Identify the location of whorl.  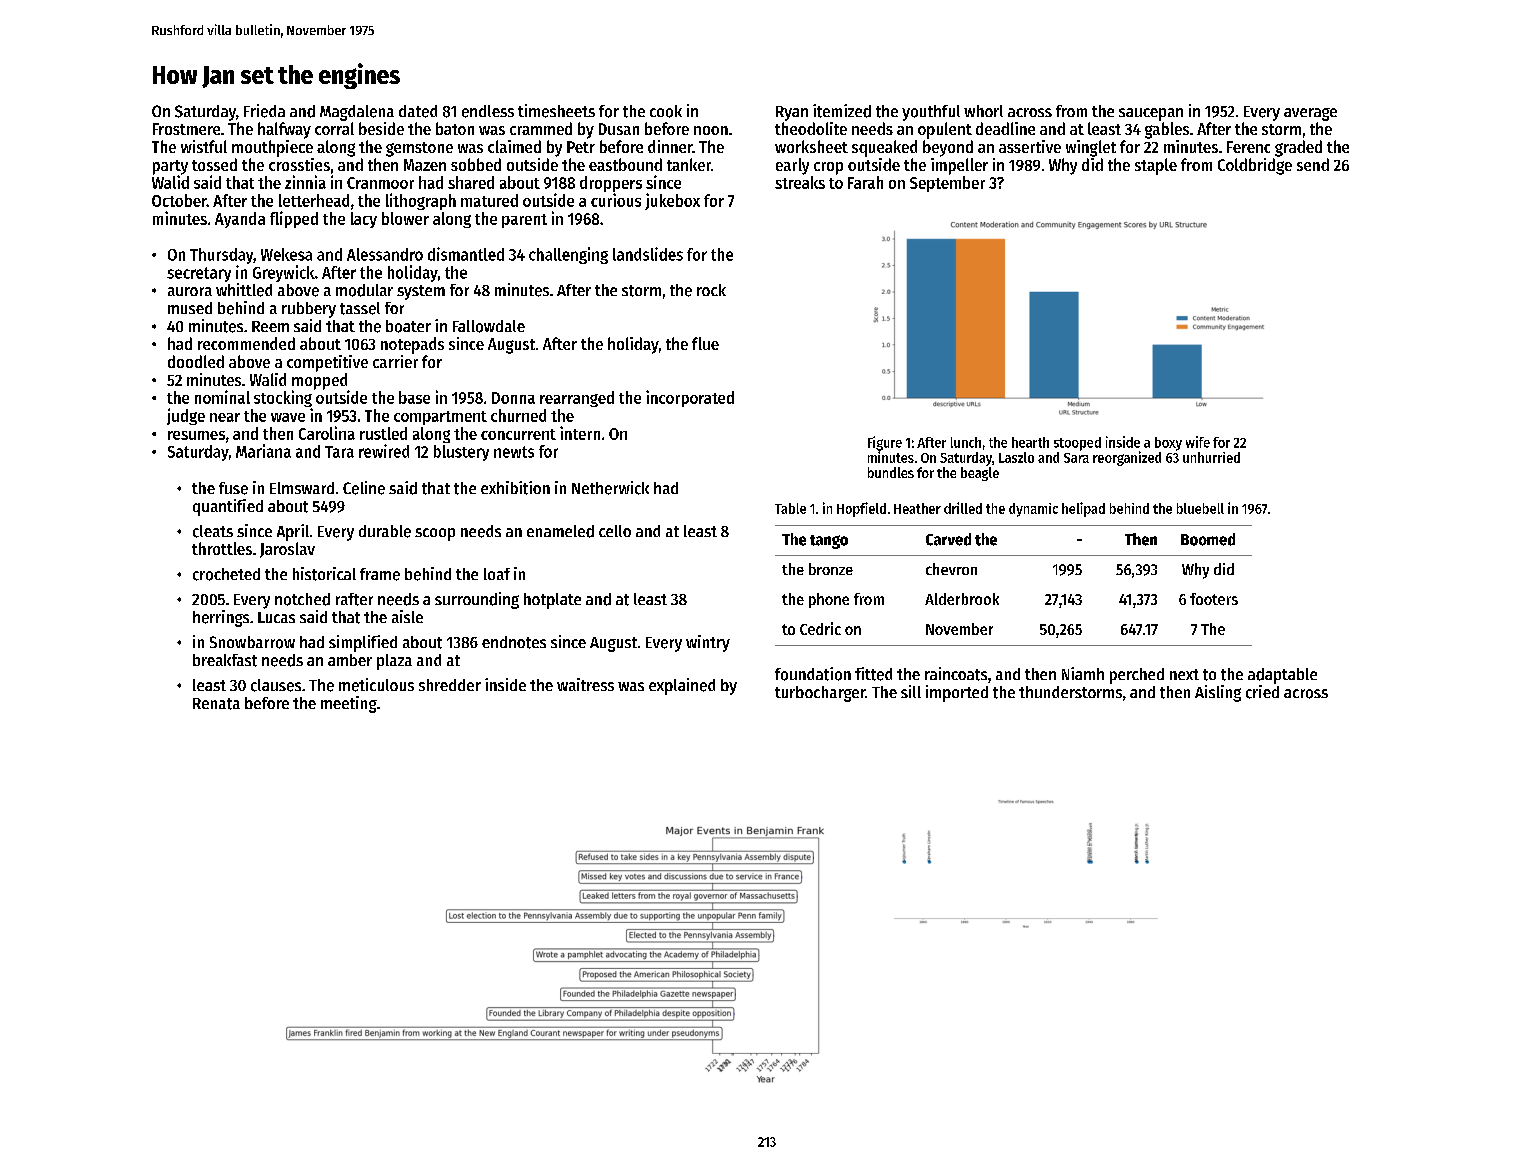
(983, 111).
